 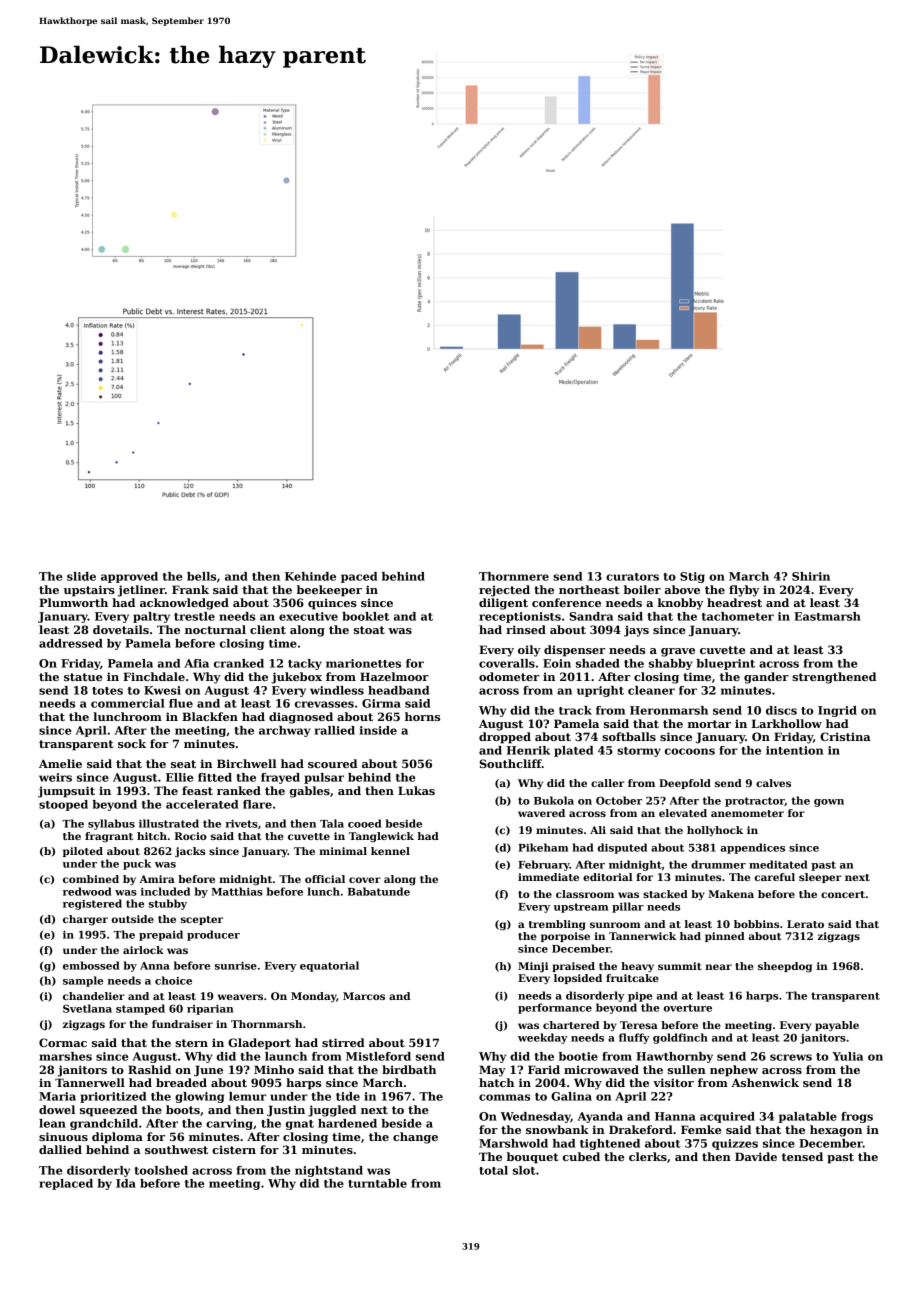 I want to click on commas, so click(x=504, y=1097).
